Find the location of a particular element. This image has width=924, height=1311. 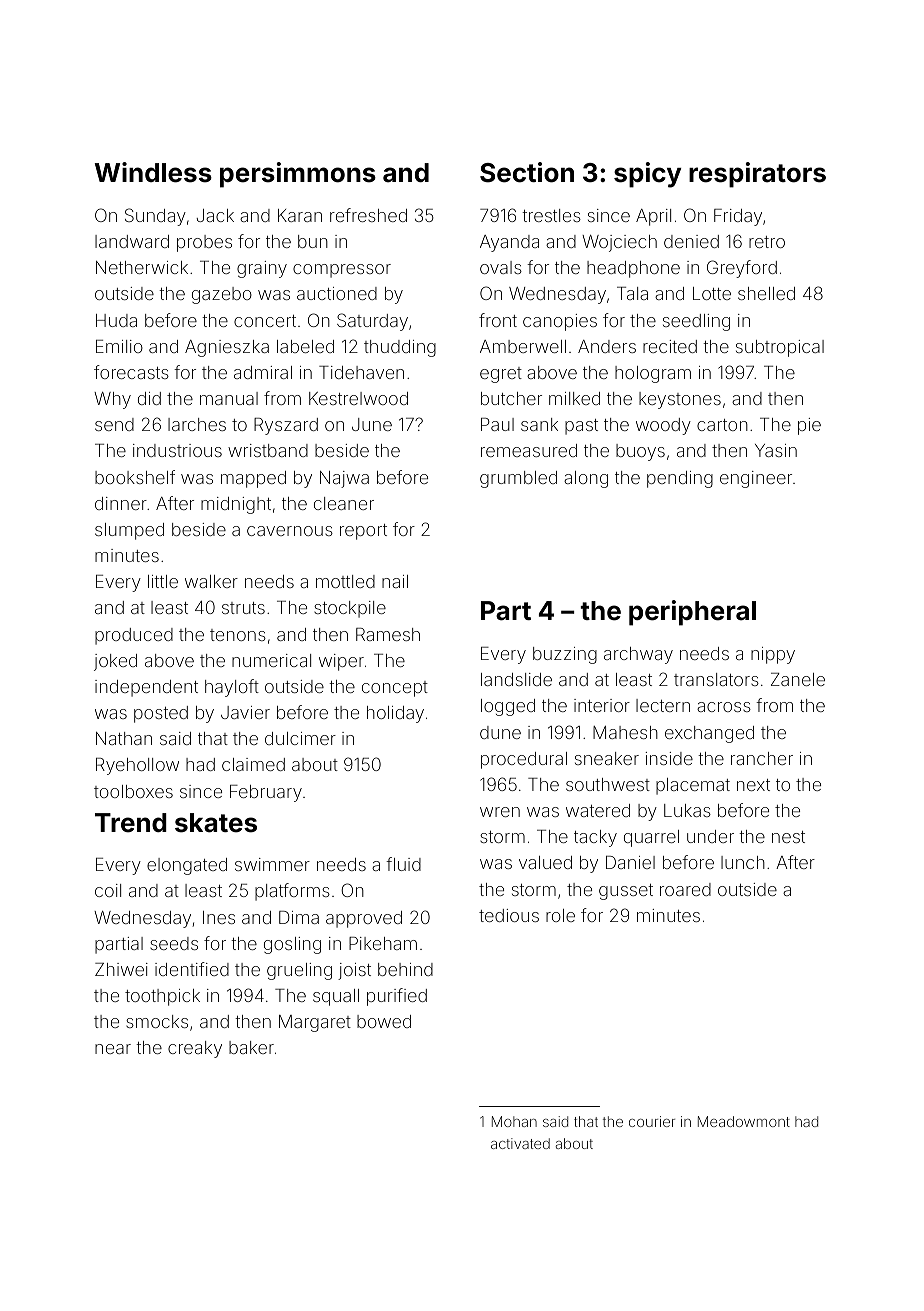

near is located at coordinates (113, 1049).
